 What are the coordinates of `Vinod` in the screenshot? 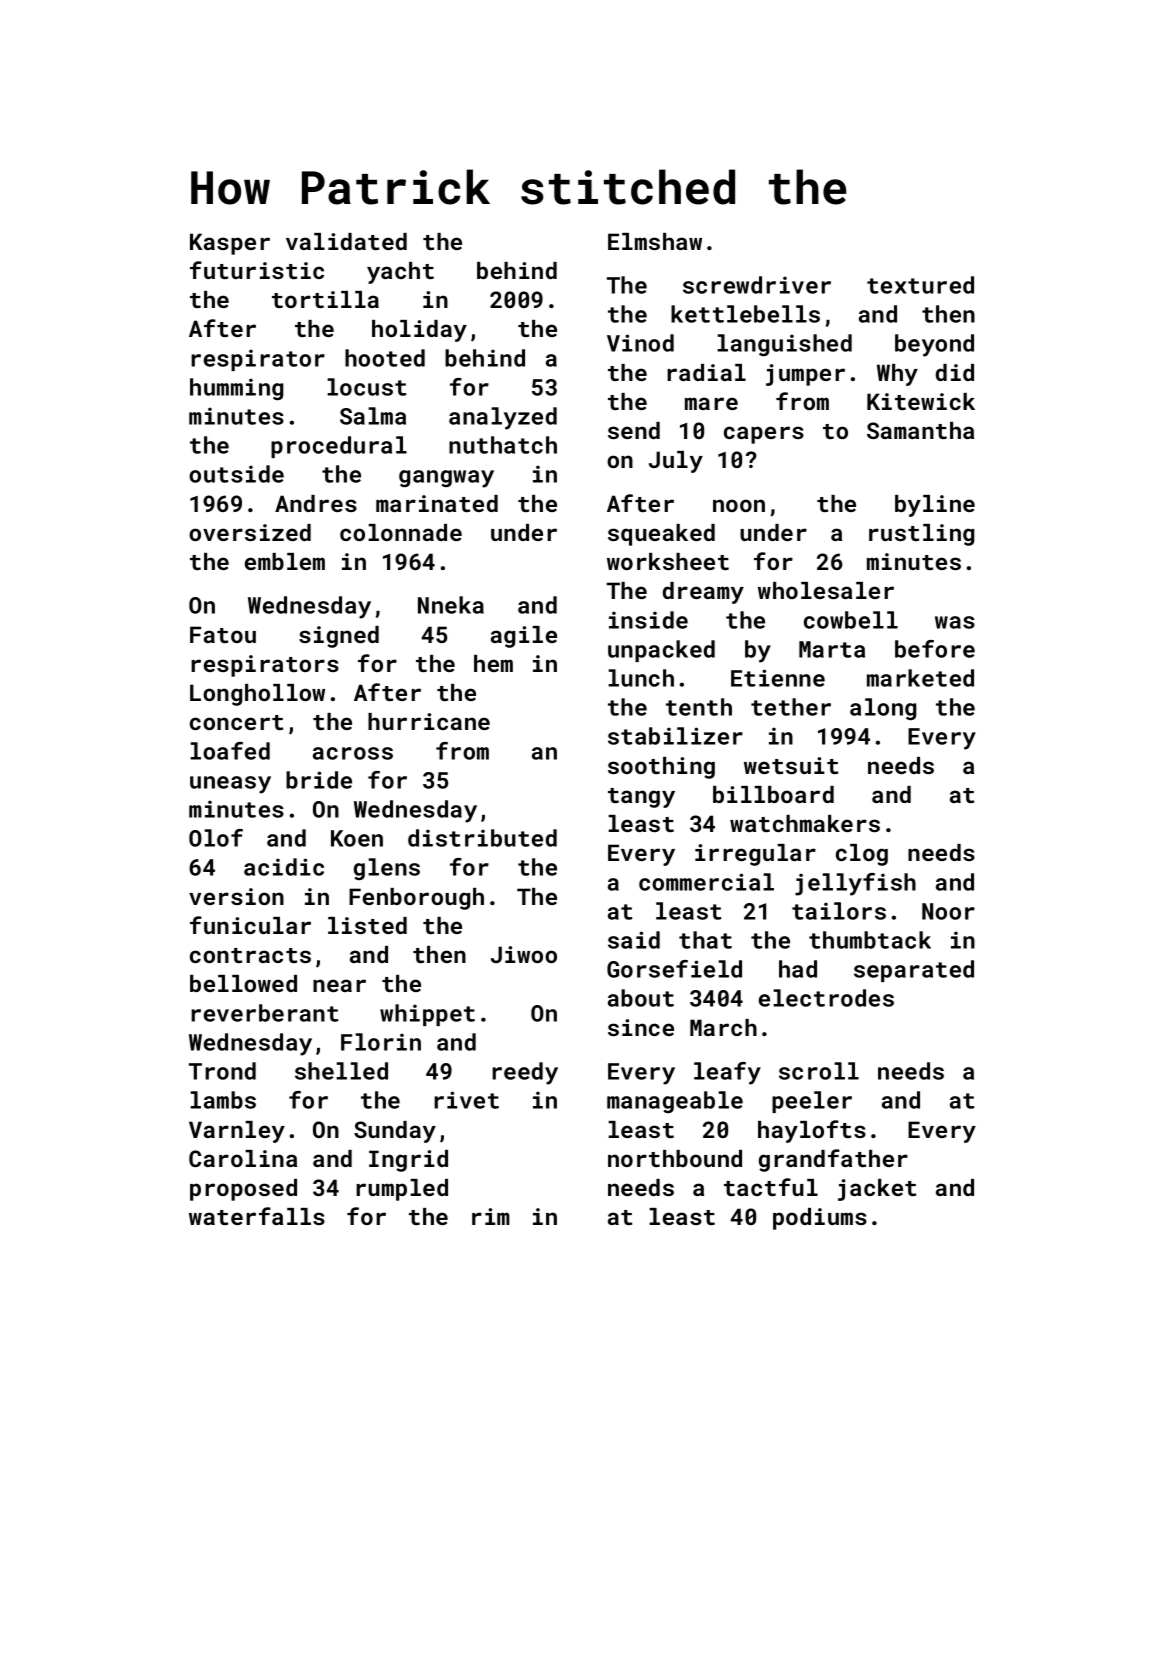 It's located at (640, 343).
